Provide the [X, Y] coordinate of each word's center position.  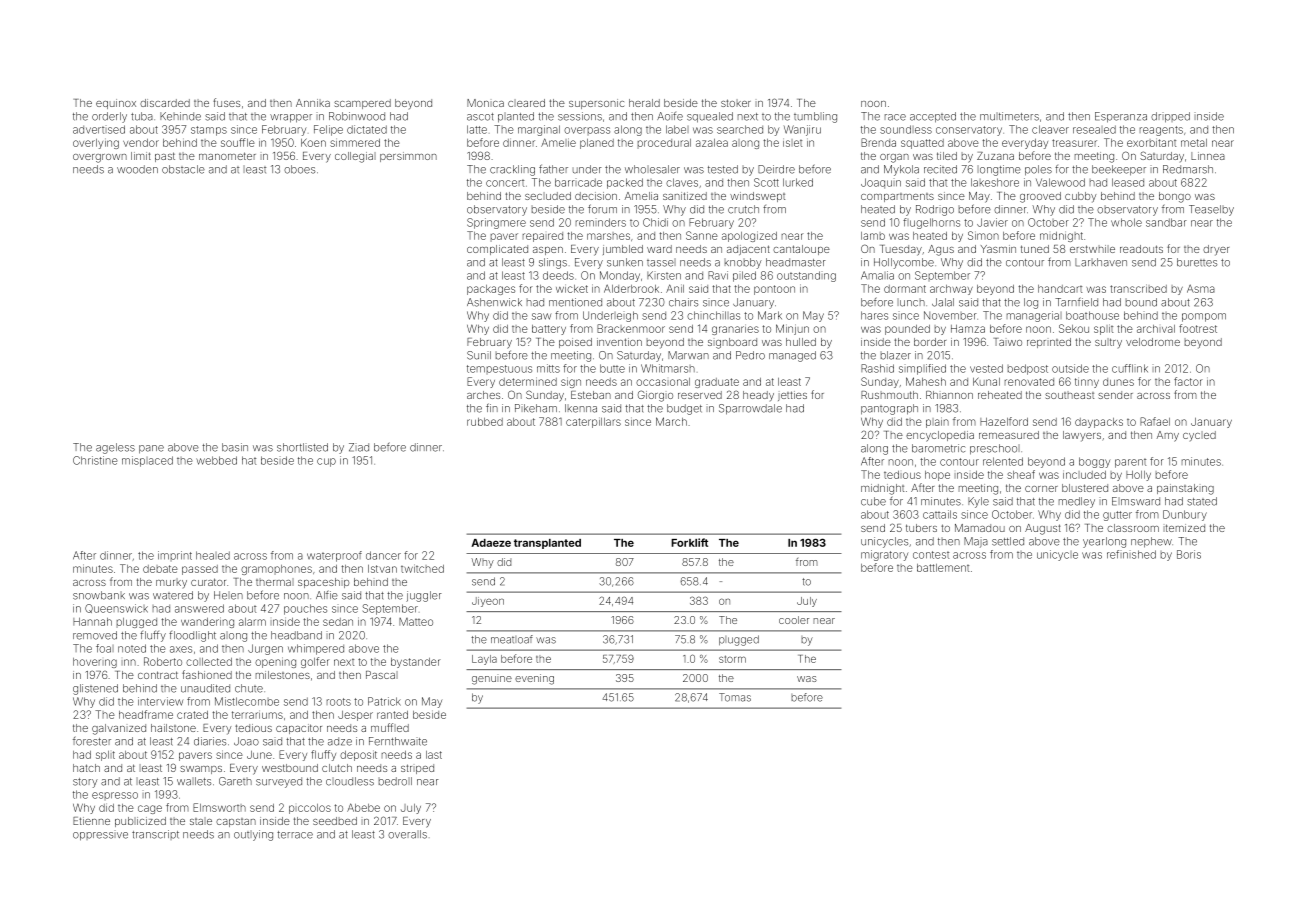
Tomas [735, 697]
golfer [315, 662]
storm [732, 659]
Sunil [479, 355]
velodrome [1153, 342]
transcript [155, 835]
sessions [580, 116]
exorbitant [1151, 143]
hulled [801, 342]
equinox [116, 104]
